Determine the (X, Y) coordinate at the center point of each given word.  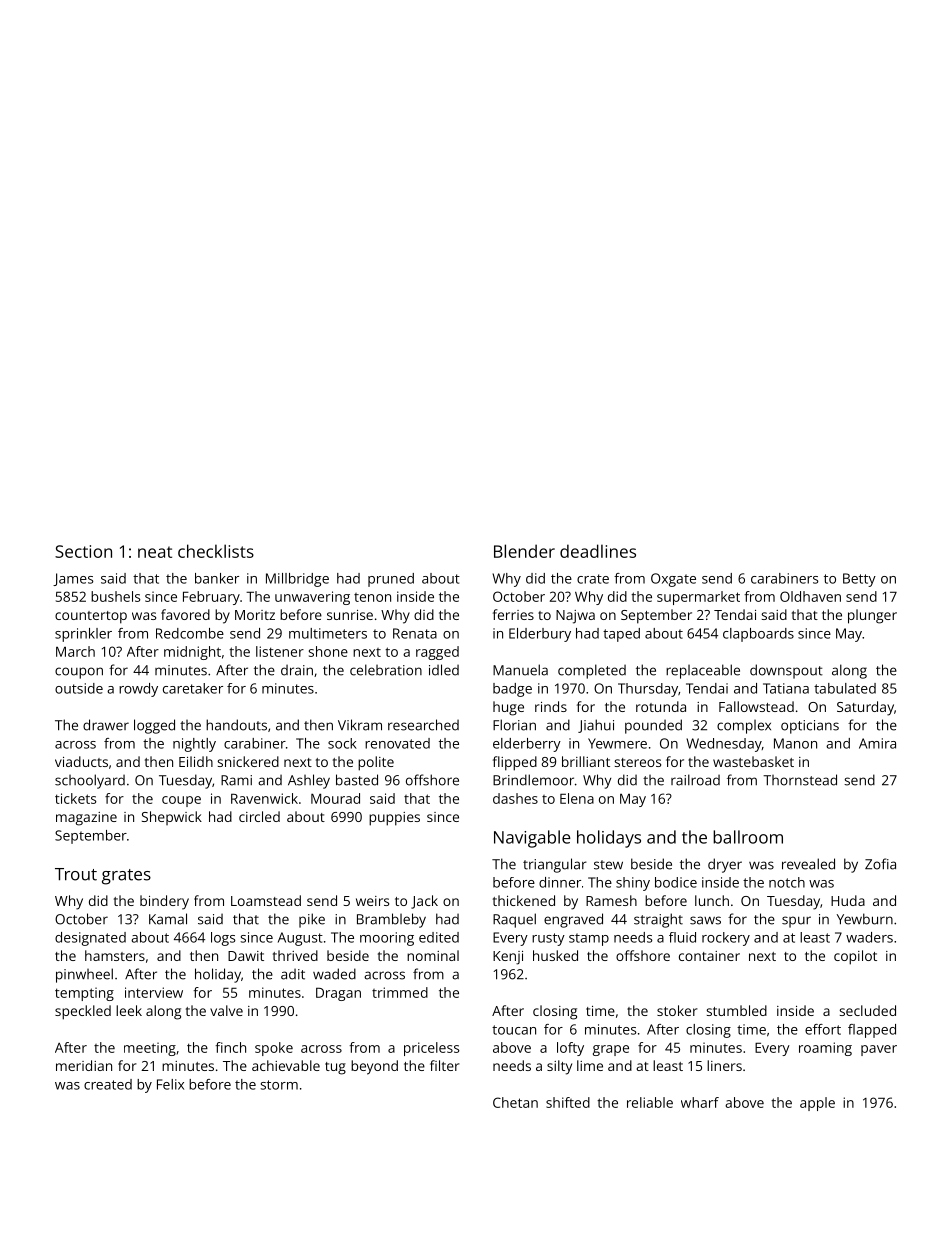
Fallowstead (756, 706)
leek (129, 1010)
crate (593, 579)
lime (590, 1065)
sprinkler (83, 635)
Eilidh (196, 761)
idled (444, 670)
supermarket (698, 598)
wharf (700, 1102)
